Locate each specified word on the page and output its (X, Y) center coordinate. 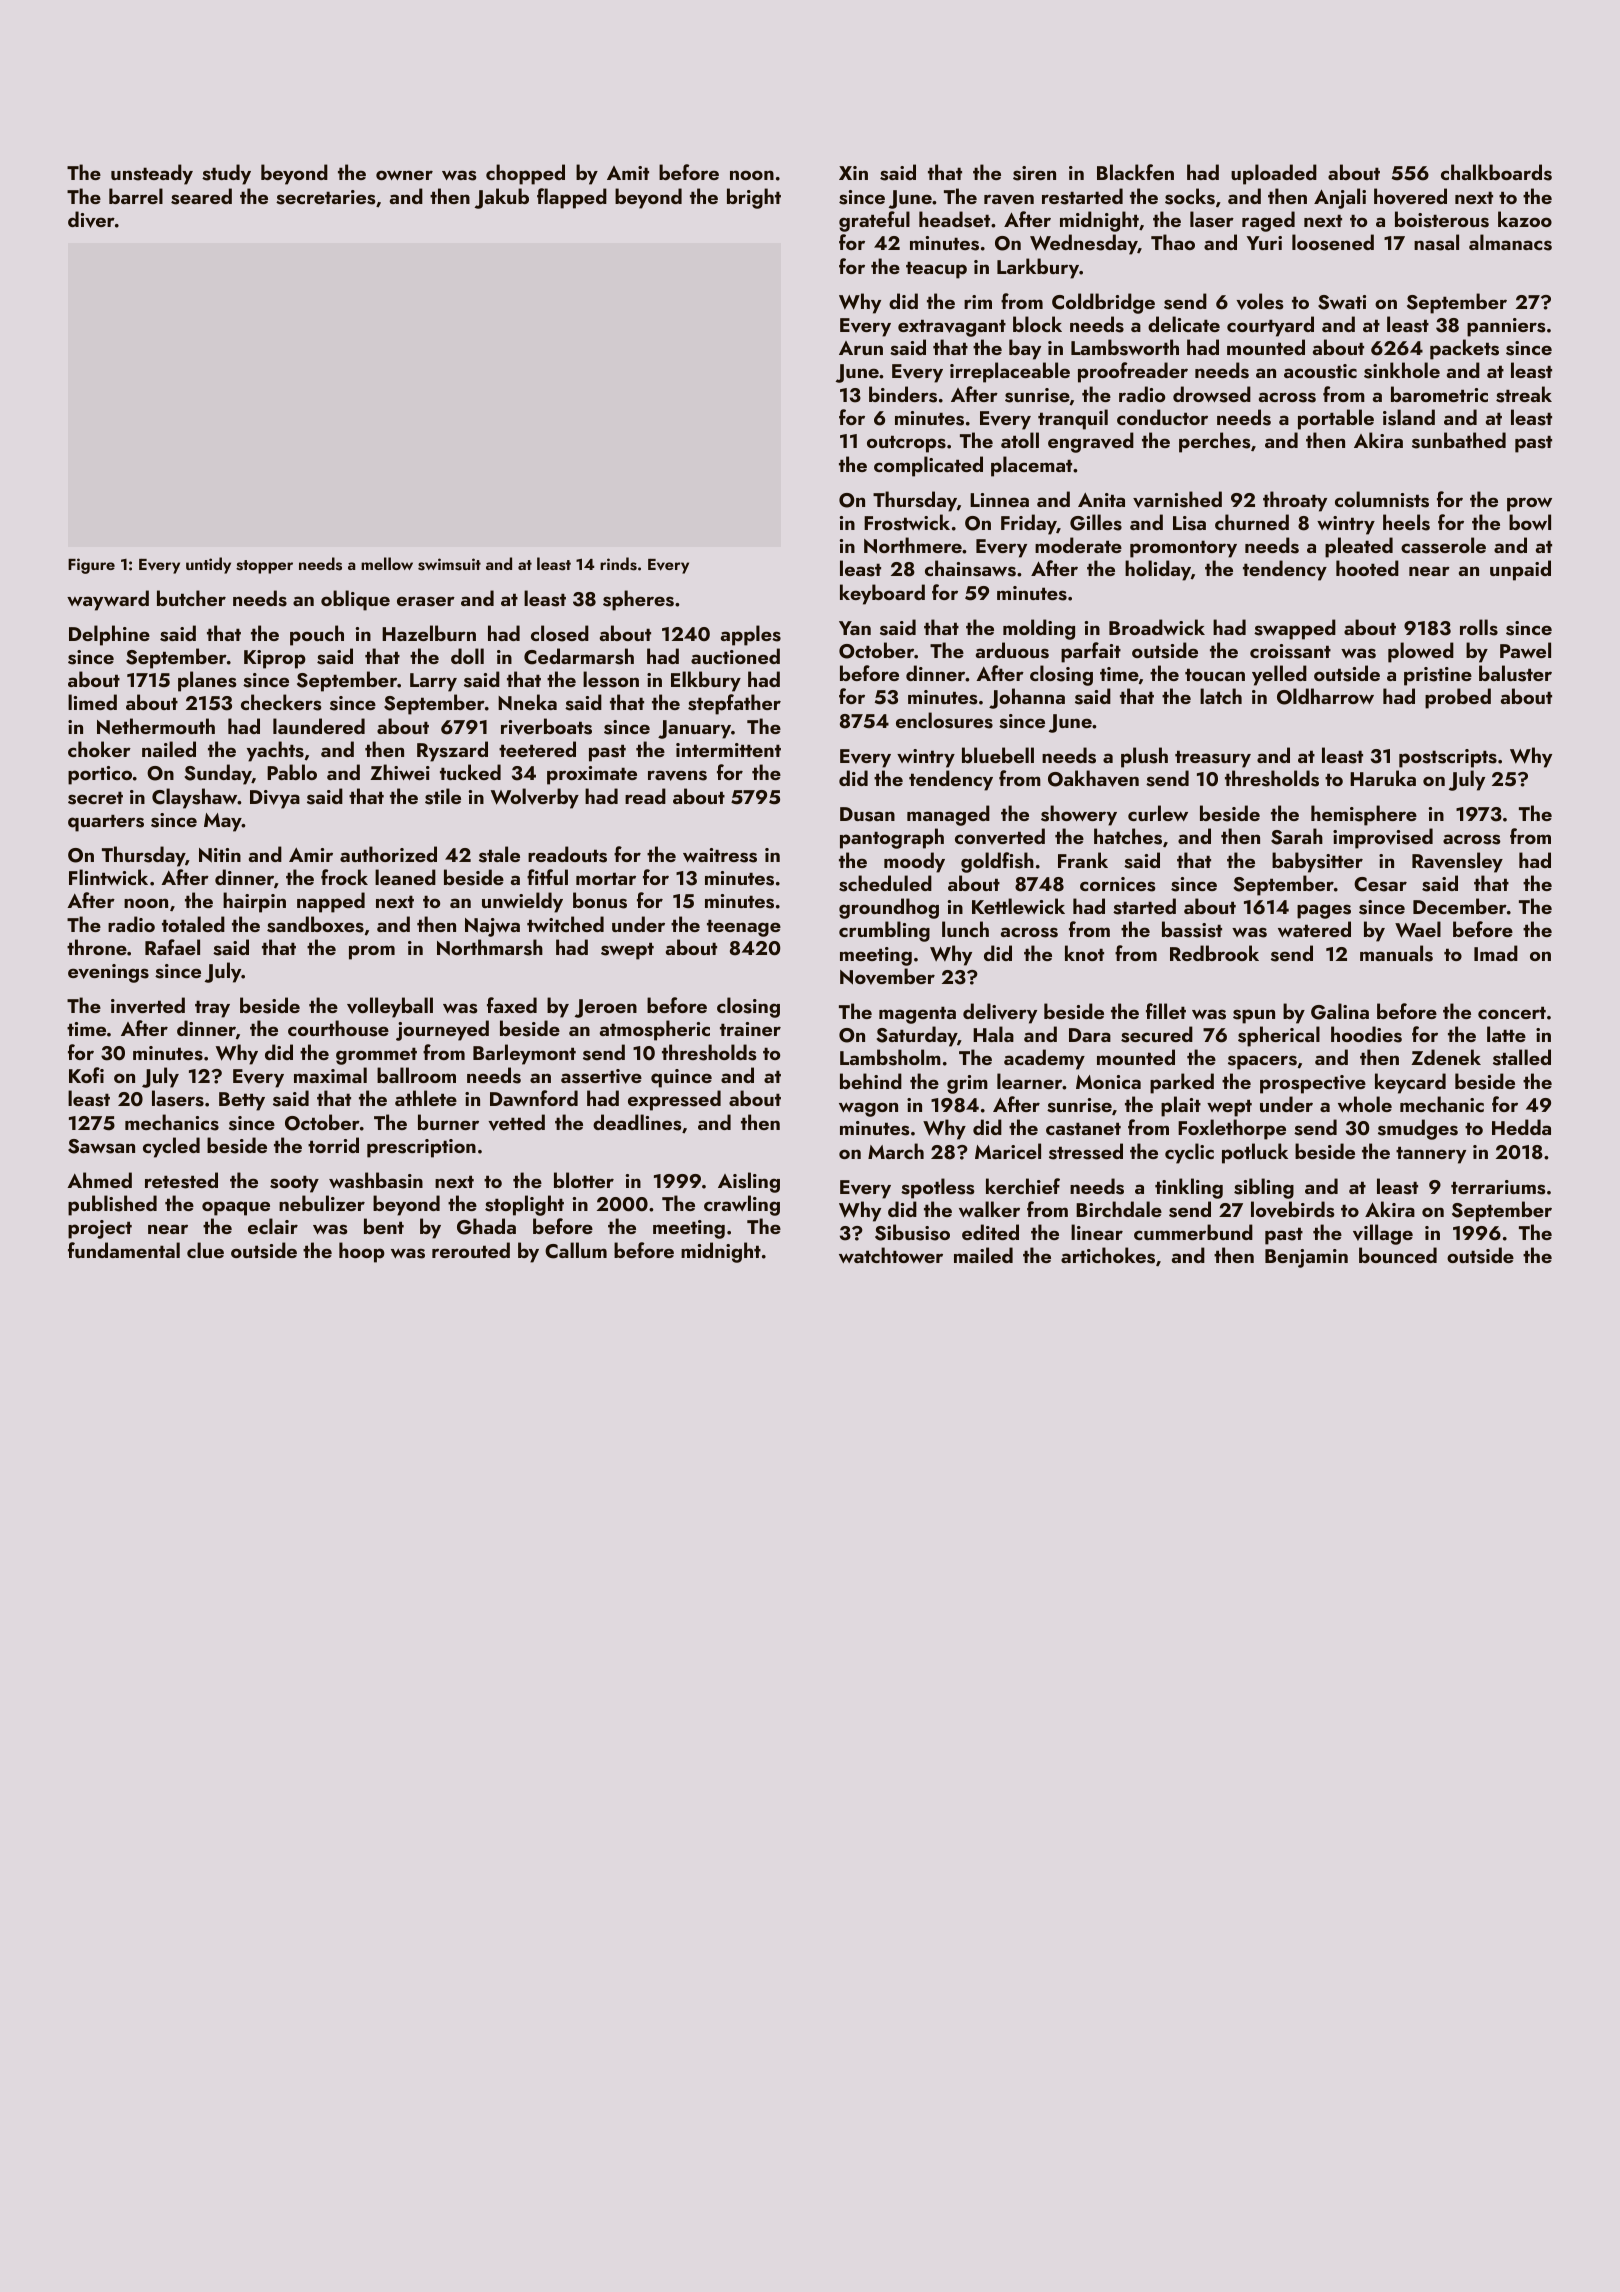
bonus (600, 900)
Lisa (1189, 523)
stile (443, 796)
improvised (1383, 838)
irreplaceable (1010, 372)
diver (91, 219)
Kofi (86, 1075)
